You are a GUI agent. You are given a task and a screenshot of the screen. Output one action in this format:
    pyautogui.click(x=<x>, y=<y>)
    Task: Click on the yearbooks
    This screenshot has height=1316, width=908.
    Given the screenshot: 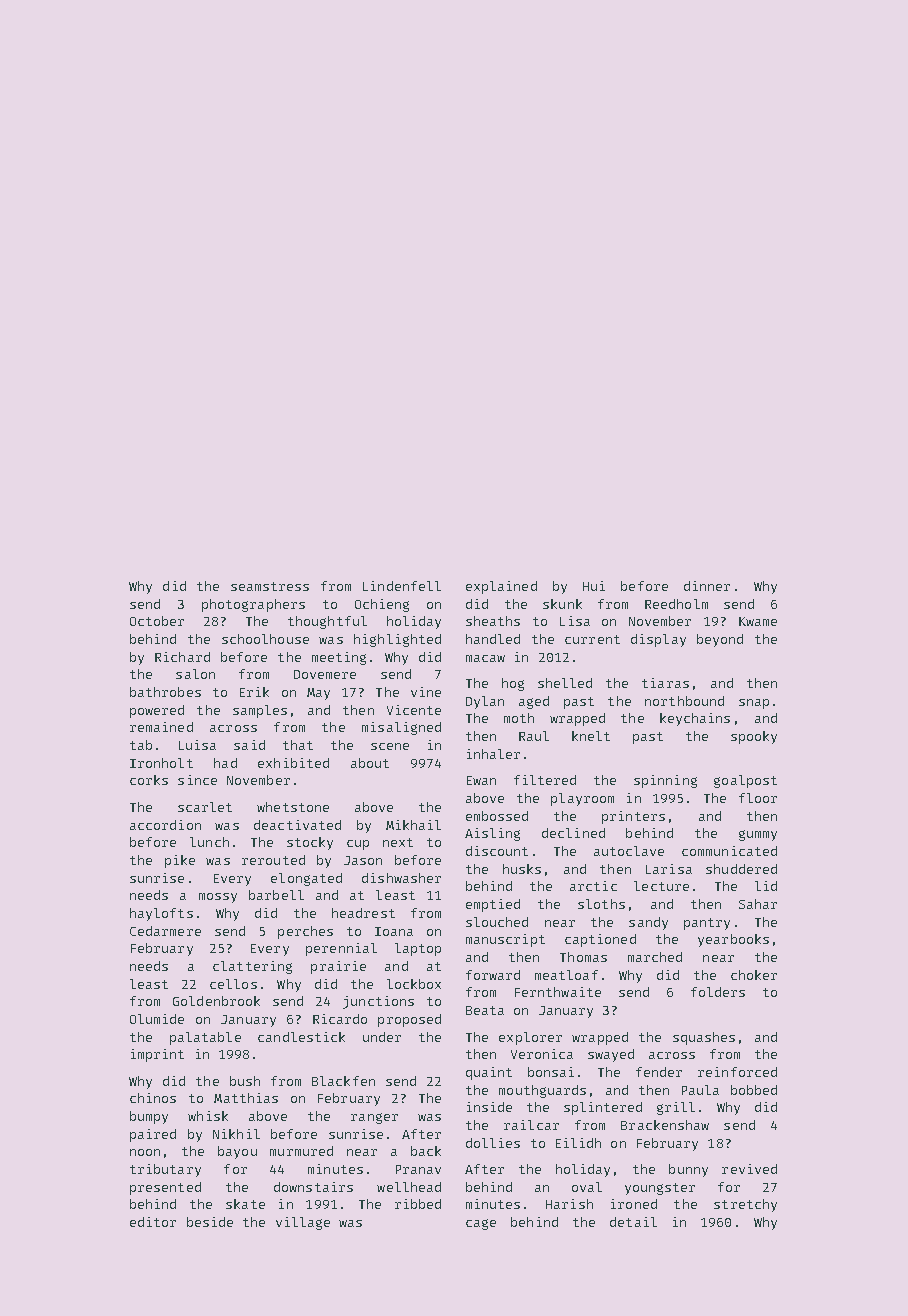 What is the action you would take?
    pyautogui.click(x=733, y=940)
